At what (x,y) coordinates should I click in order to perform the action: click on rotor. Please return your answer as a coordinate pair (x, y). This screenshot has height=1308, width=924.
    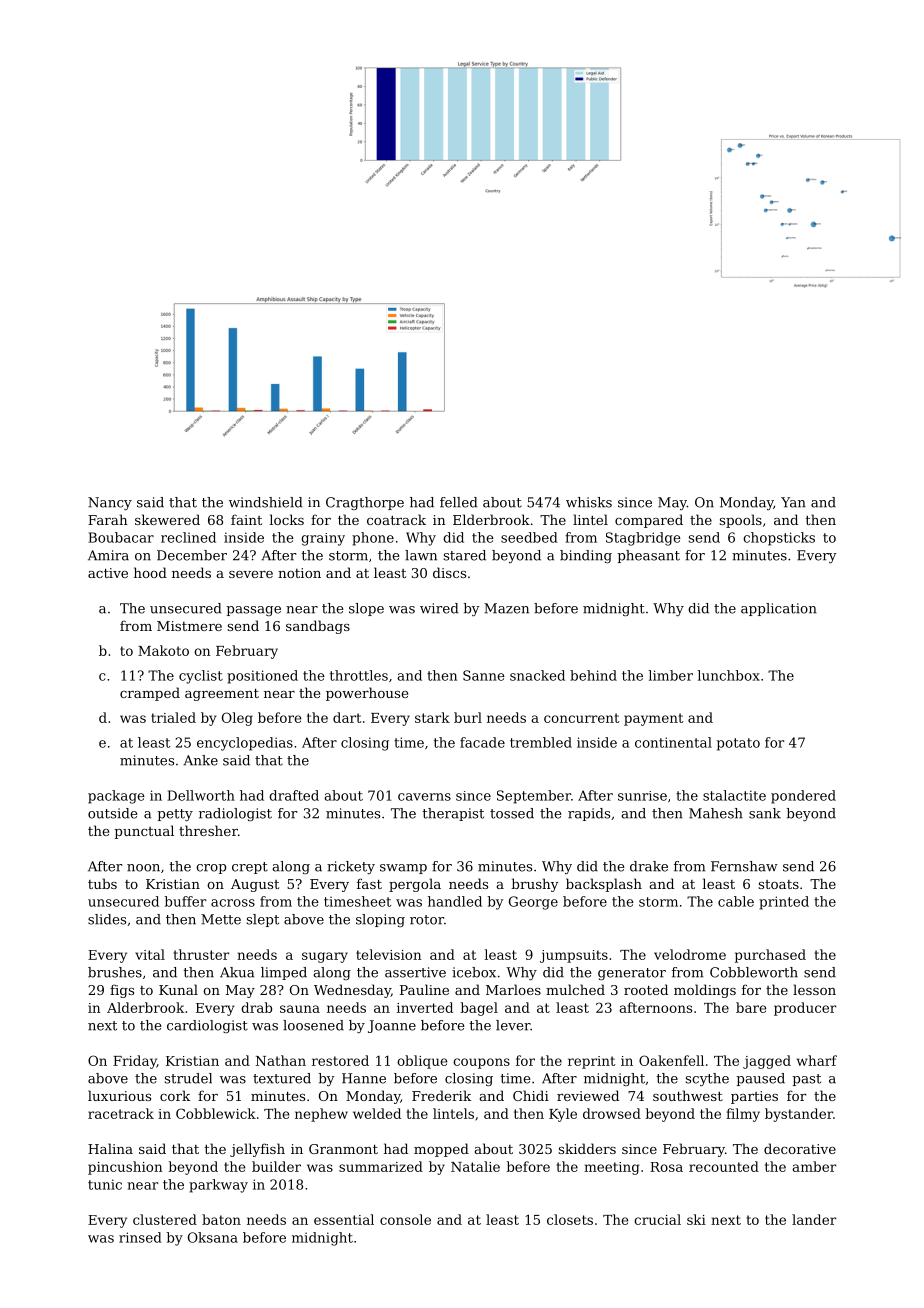
    Looking at the image, I should click on (427, 920).
